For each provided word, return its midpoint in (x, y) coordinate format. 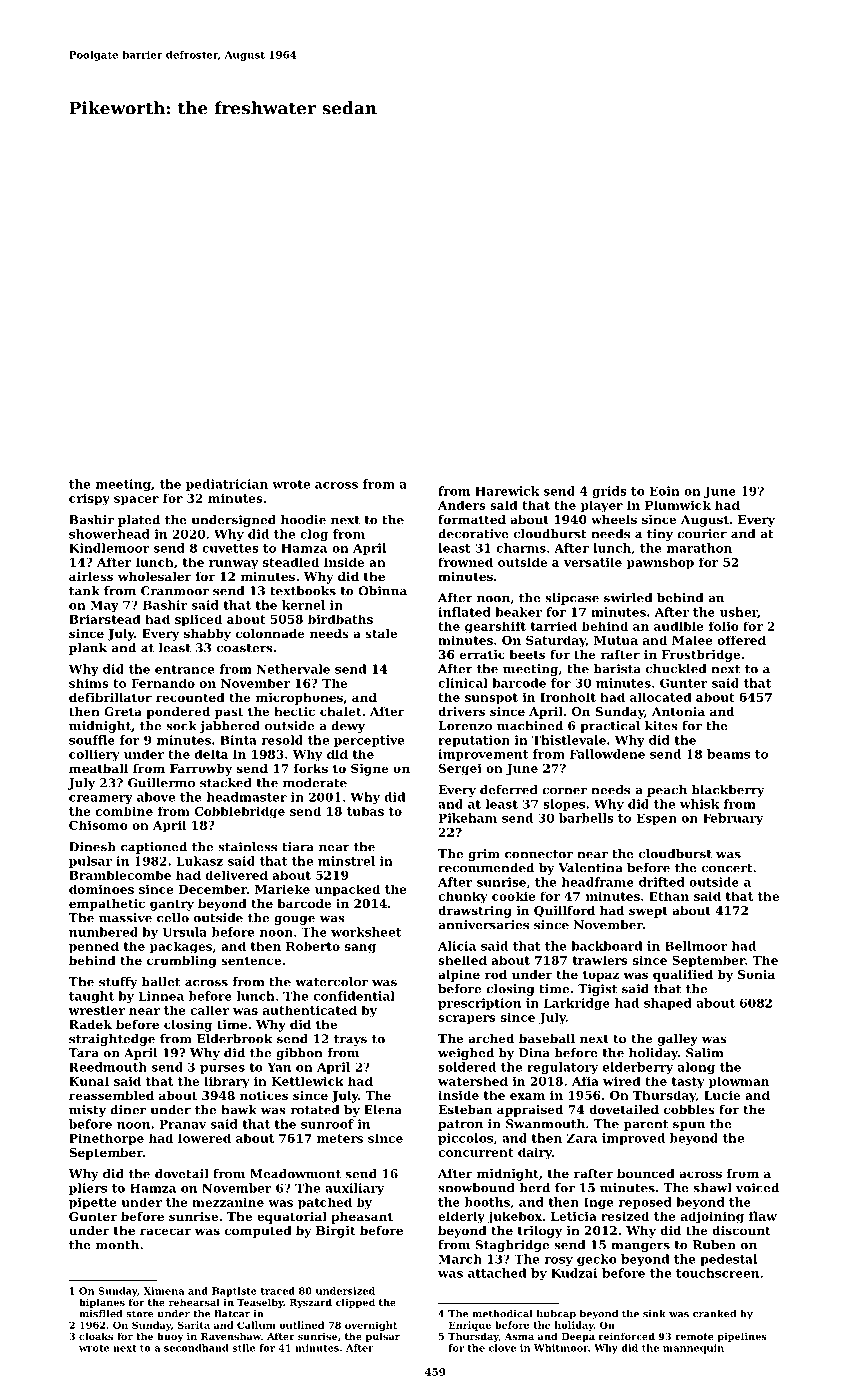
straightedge (112, 1040)
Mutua (616, 640)
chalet (341, 711)
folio (724, 626)
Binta (238, 740)
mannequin (693, 1349)
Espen (657, 819)
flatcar (232, 1314)
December (212, 889)
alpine (459, 976)
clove (502, 1348)
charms (521, 548)
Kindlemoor (109, 548)
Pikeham (468, 818)
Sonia (756, 974)
